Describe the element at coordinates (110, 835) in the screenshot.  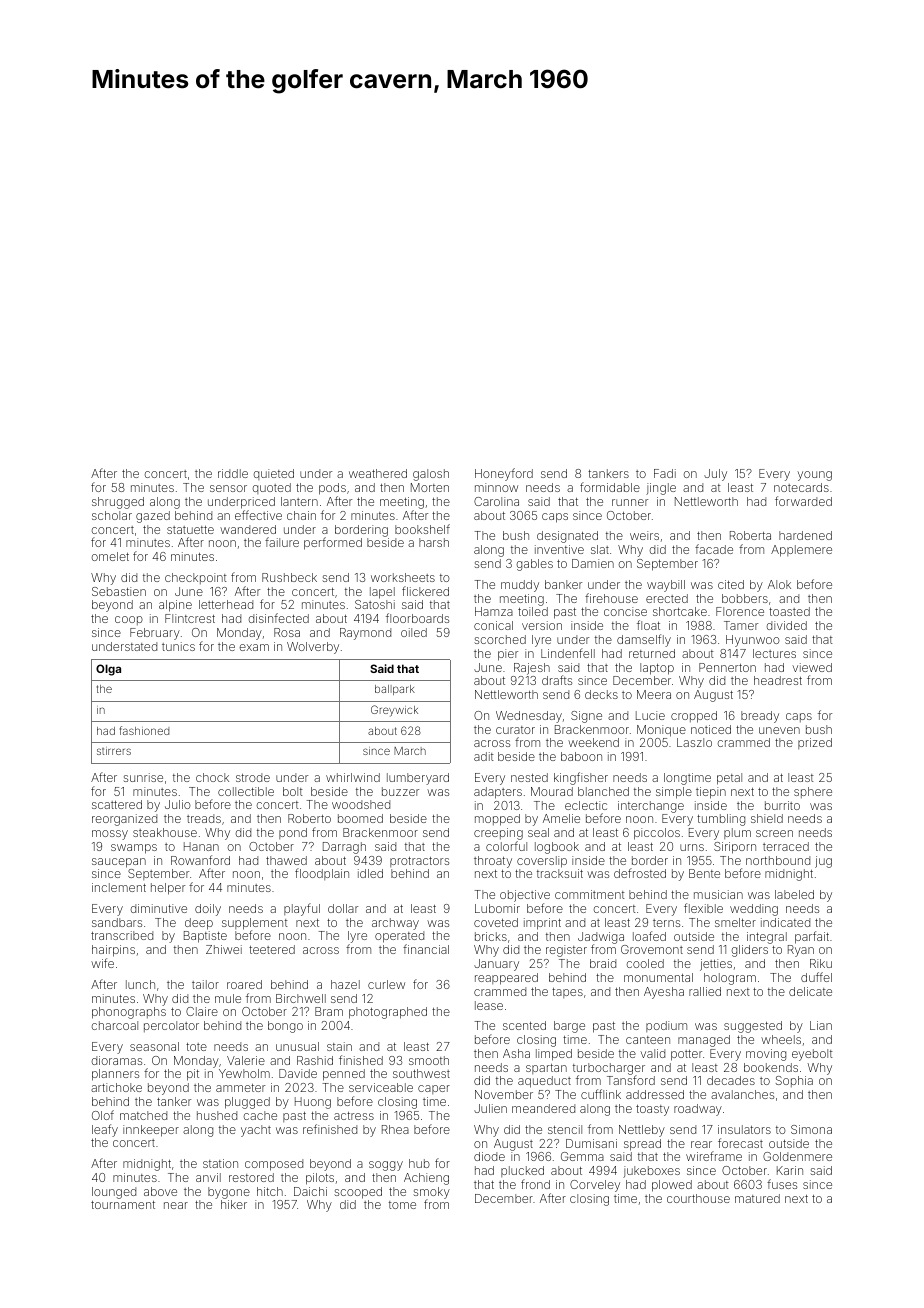
I see `mossy` at that location.
